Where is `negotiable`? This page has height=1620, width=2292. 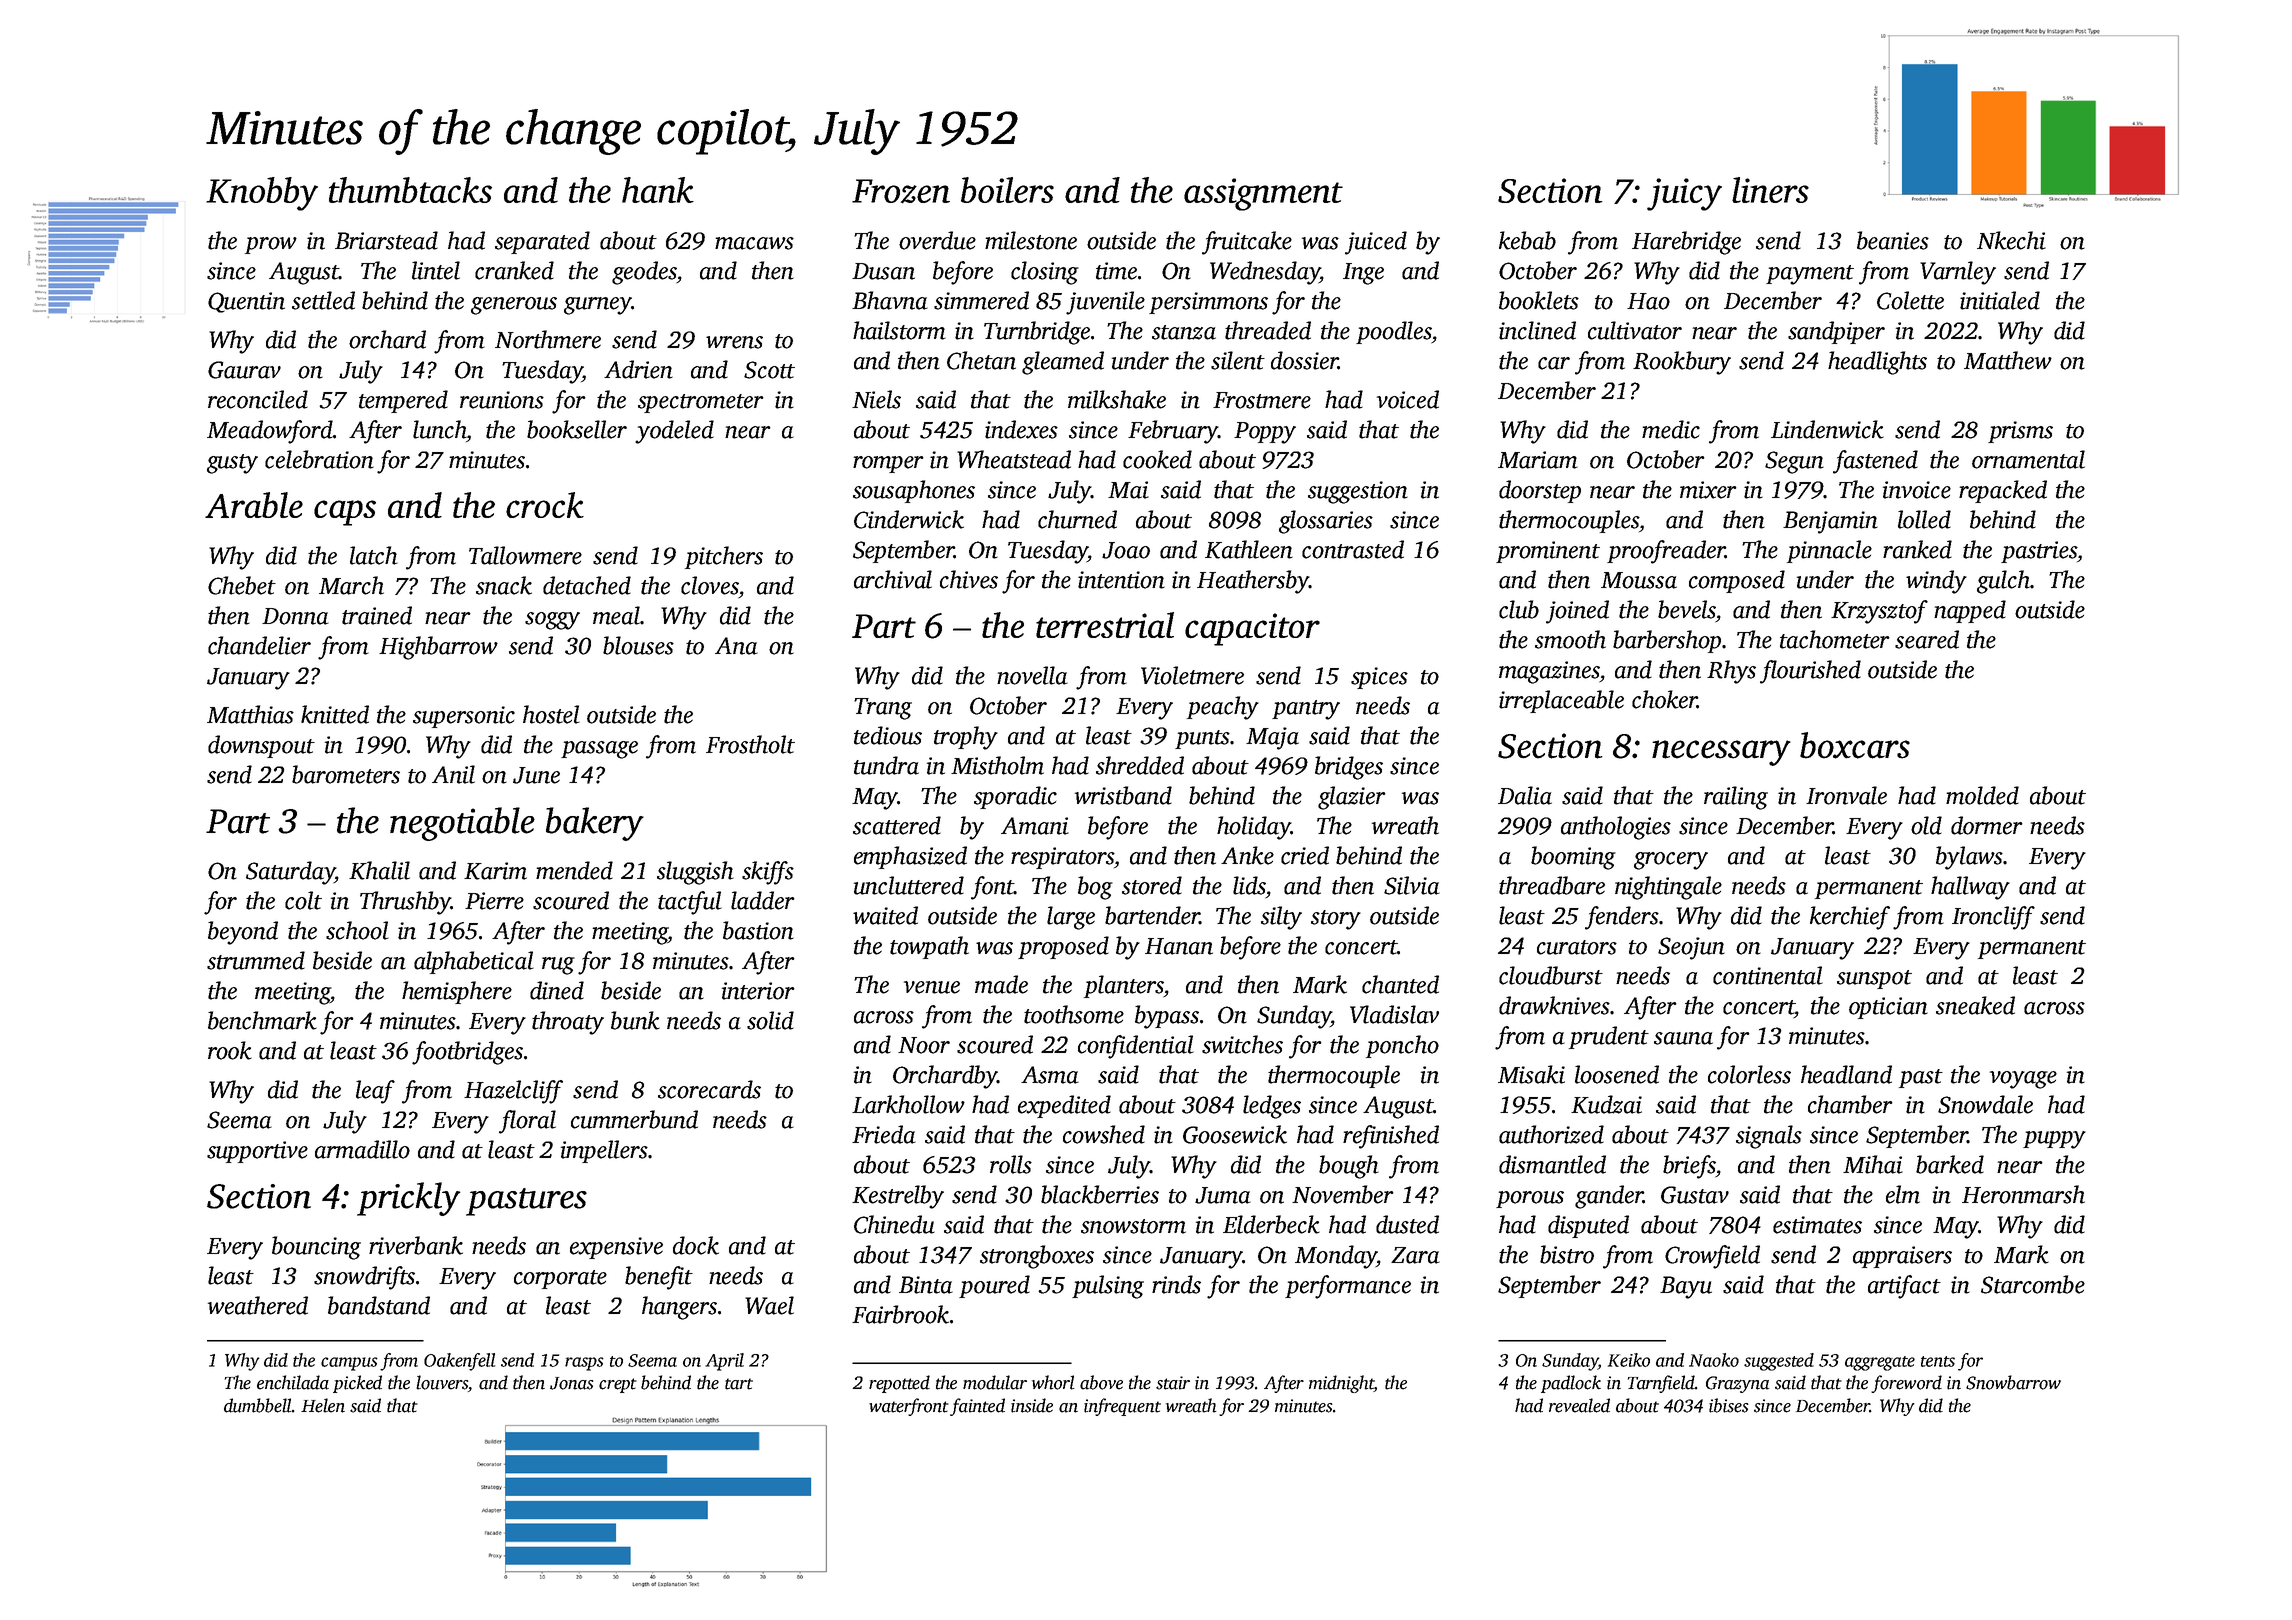
negotiable is located at coordinates (462, 824).
